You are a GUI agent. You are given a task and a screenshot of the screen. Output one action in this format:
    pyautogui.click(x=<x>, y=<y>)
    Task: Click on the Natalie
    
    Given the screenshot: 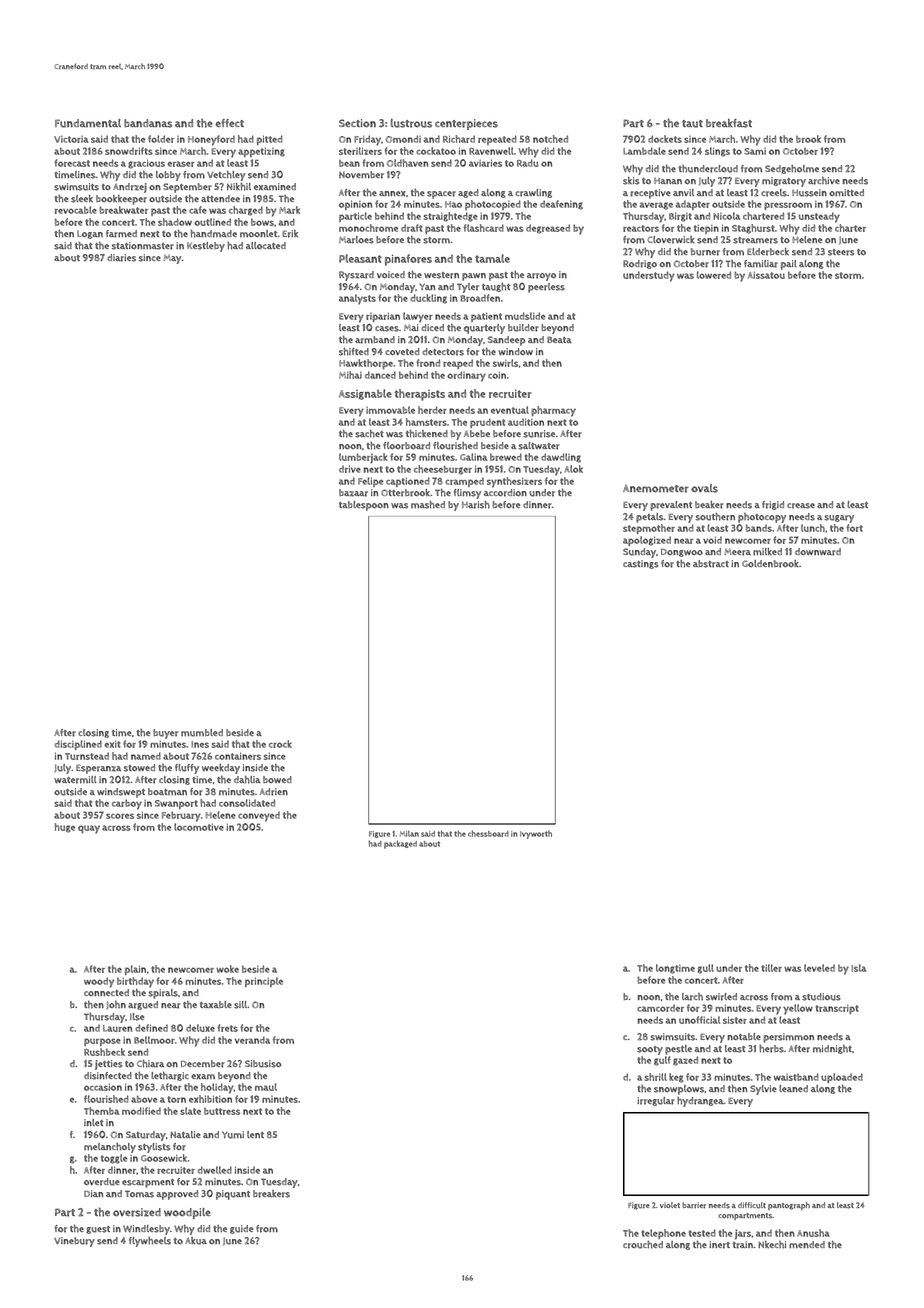 What is the action you would take?
    pyautogui.click(x=185, y=1134)
